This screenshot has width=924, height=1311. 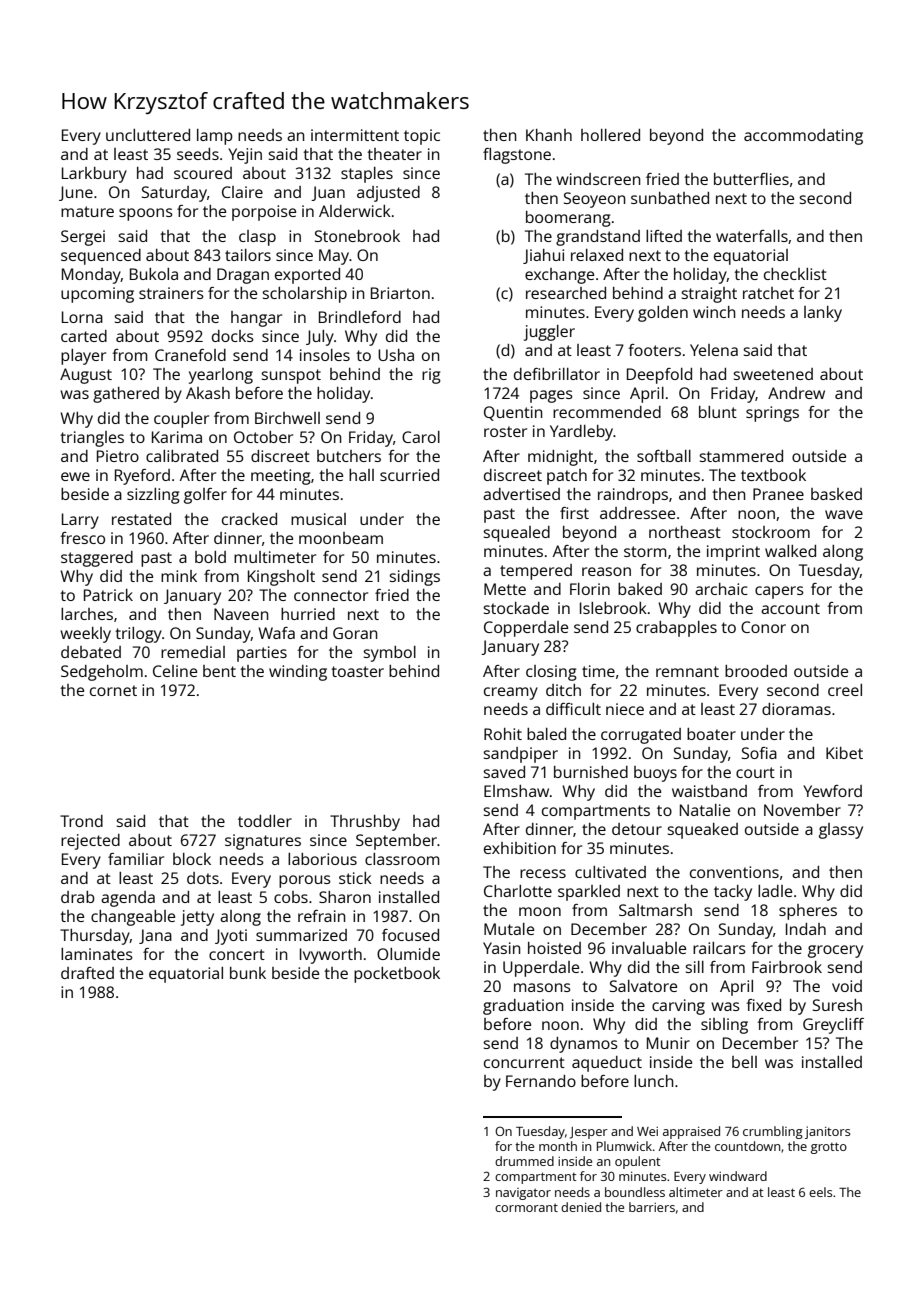 I want to click on clasp, so click(x=257, y=238).
